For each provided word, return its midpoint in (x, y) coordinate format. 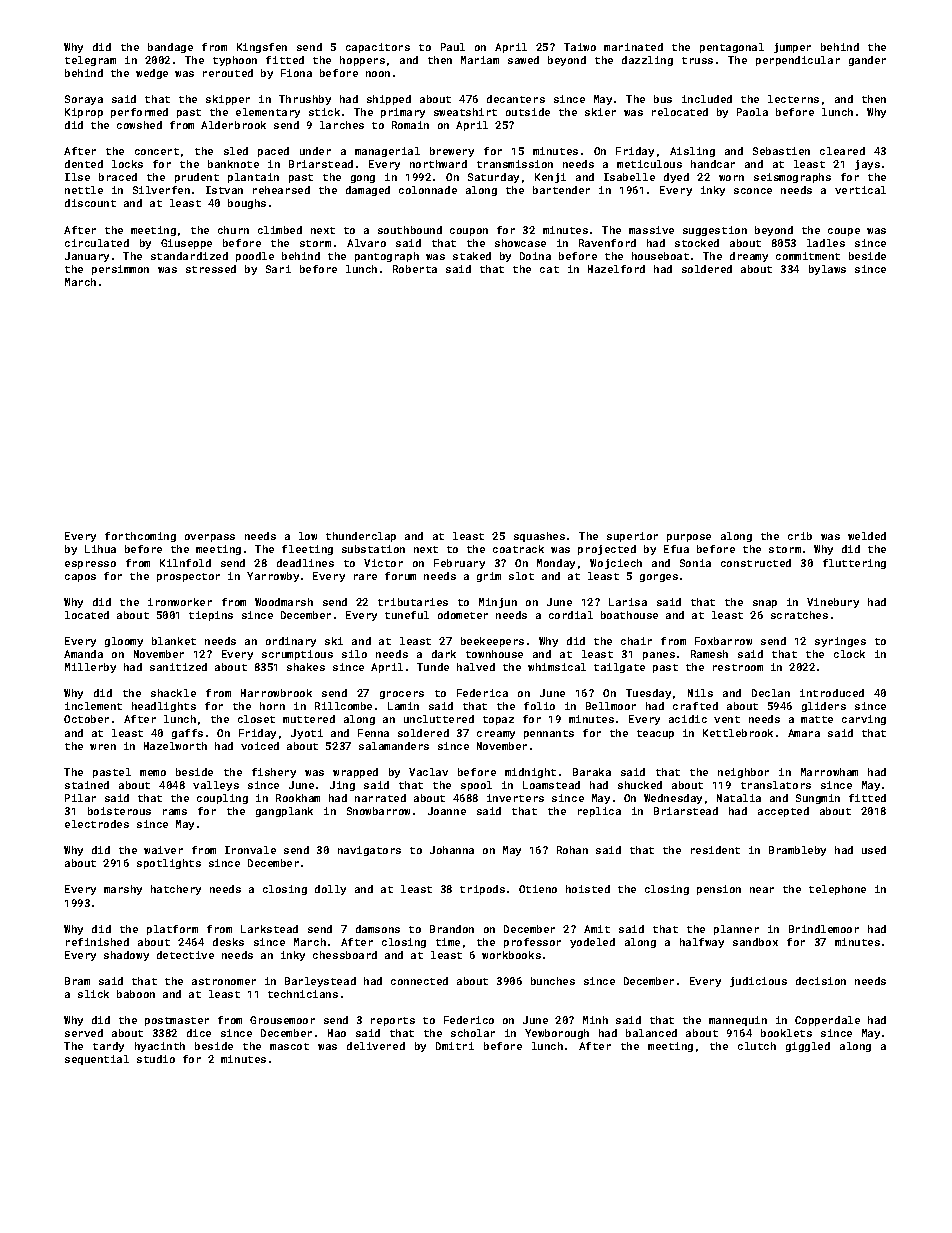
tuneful (407, 615)
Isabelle (629, 177)
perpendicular (798, 61)
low (308, 536)
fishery (274, 773)
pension (719, 890)
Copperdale (827, 1021)
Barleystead (320, 982)
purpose (689, 538)
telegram (90, 61)
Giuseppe (186, 244)
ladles (826, 243)
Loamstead (551, 785)
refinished (97, 942)
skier (600, 112)
